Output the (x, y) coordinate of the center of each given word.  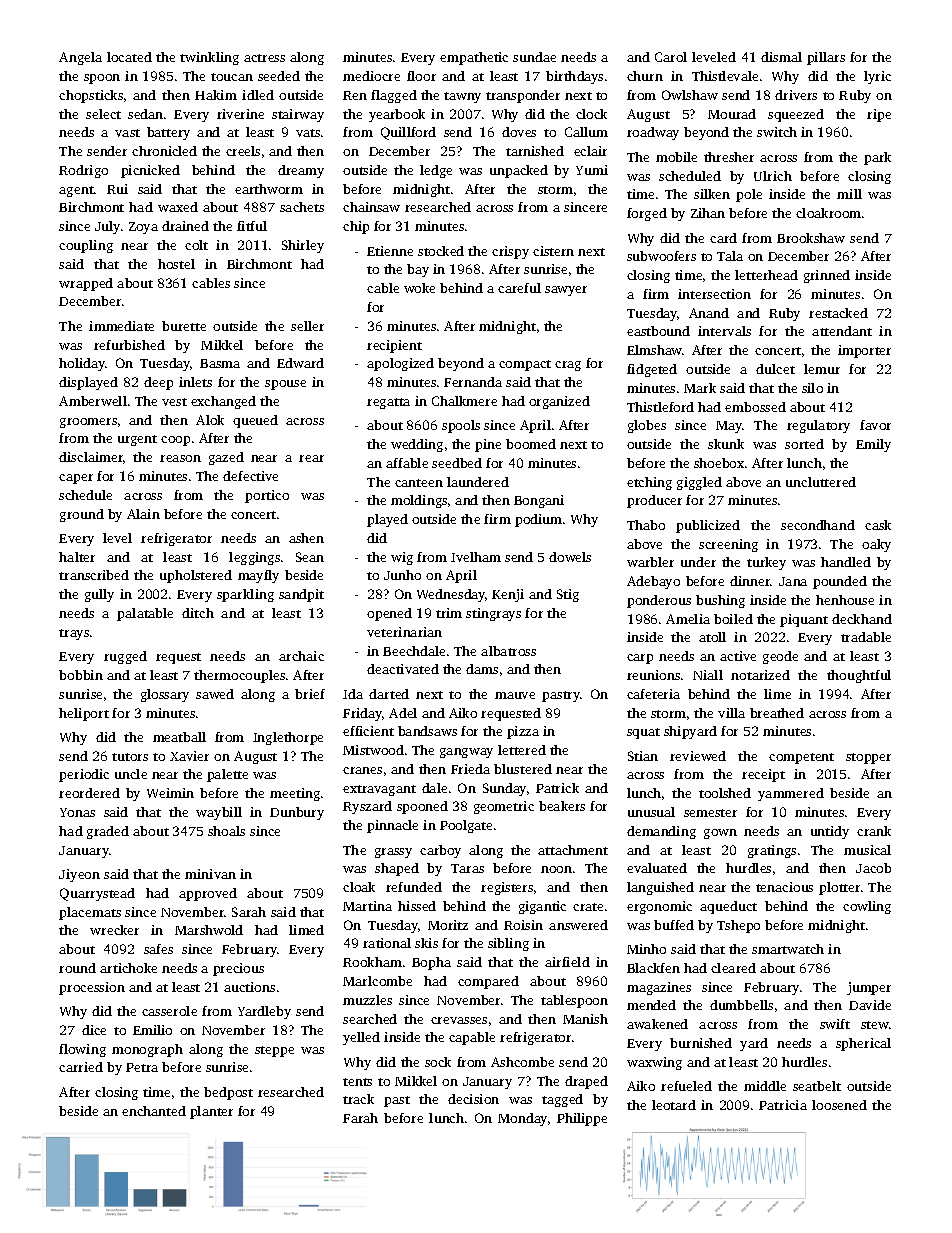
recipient (394, 346)
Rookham (372, 962)
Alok (210, 420)
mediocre (371, 76)
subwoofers (661, 256)
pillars (826, 58)
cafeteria (653, 694)
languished (660, 888)
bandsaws (427, 731)
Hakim (216, 95)
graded (108, 832)
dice (94, 1030)
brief (310, 694)
